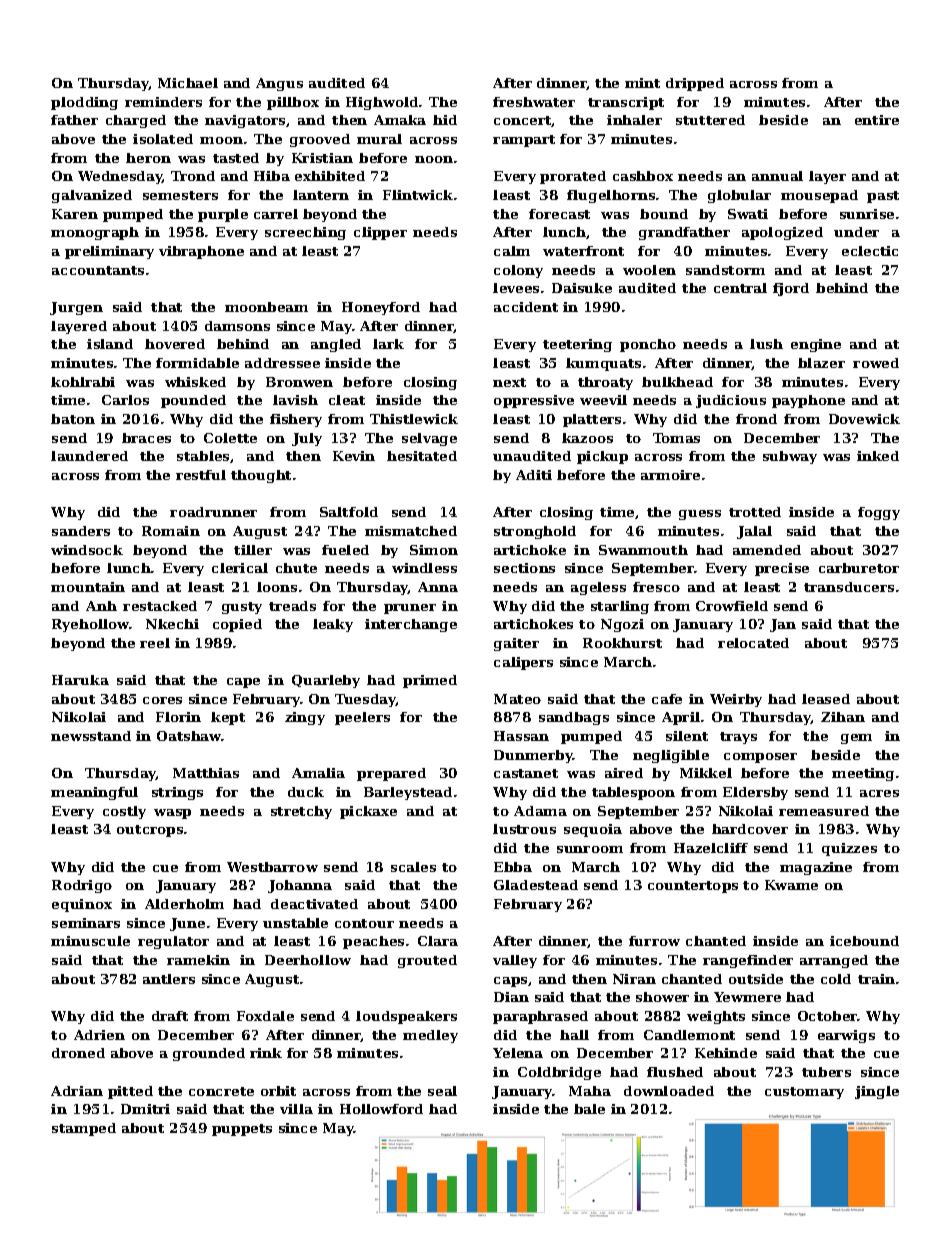  What do you see at coordinates (846, 1036) in the image?
I see `earwigs` at bounding box center [846, 1036].
